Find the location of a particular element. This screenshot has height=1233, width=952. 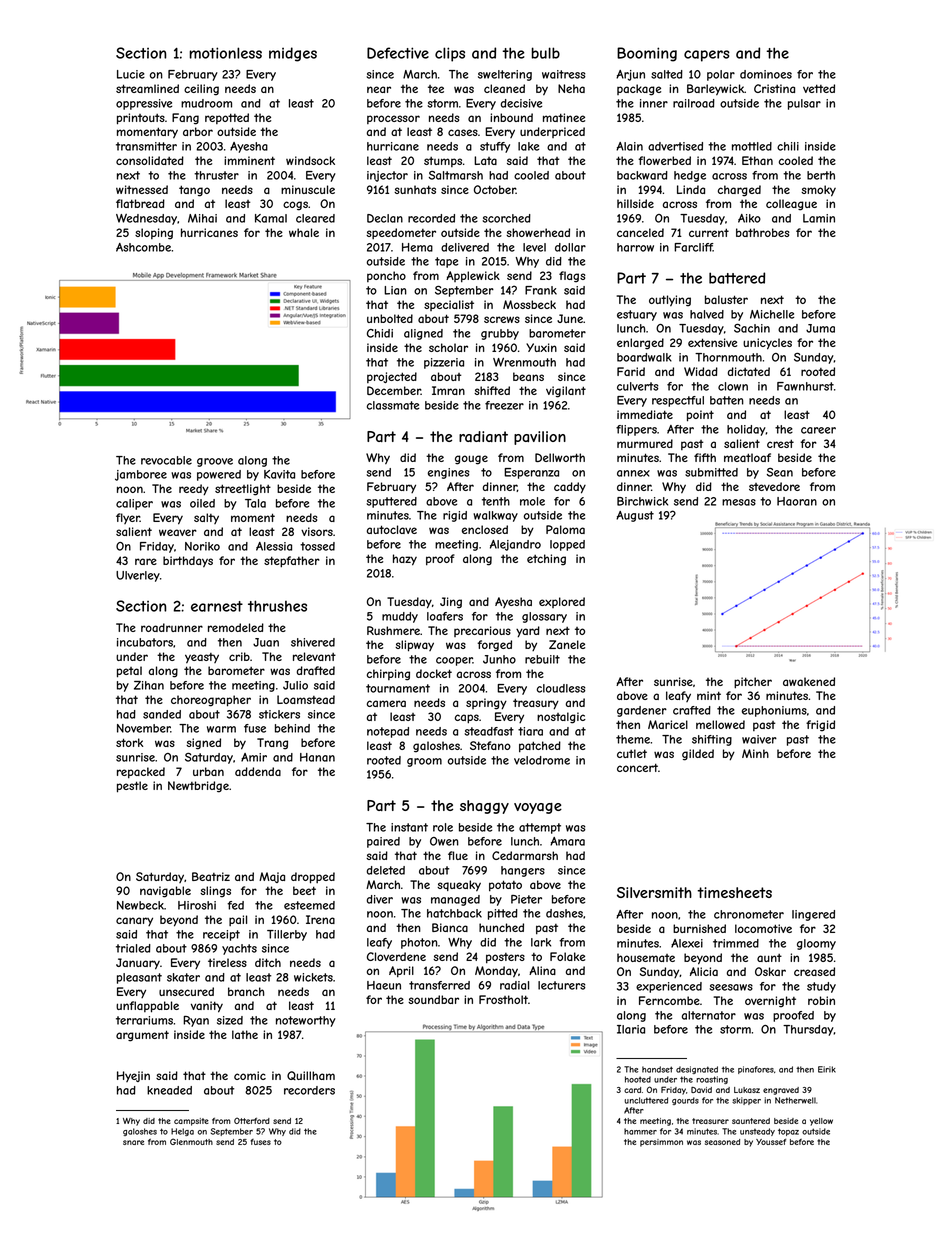

Noriko is located at coordinates (202, 546).
